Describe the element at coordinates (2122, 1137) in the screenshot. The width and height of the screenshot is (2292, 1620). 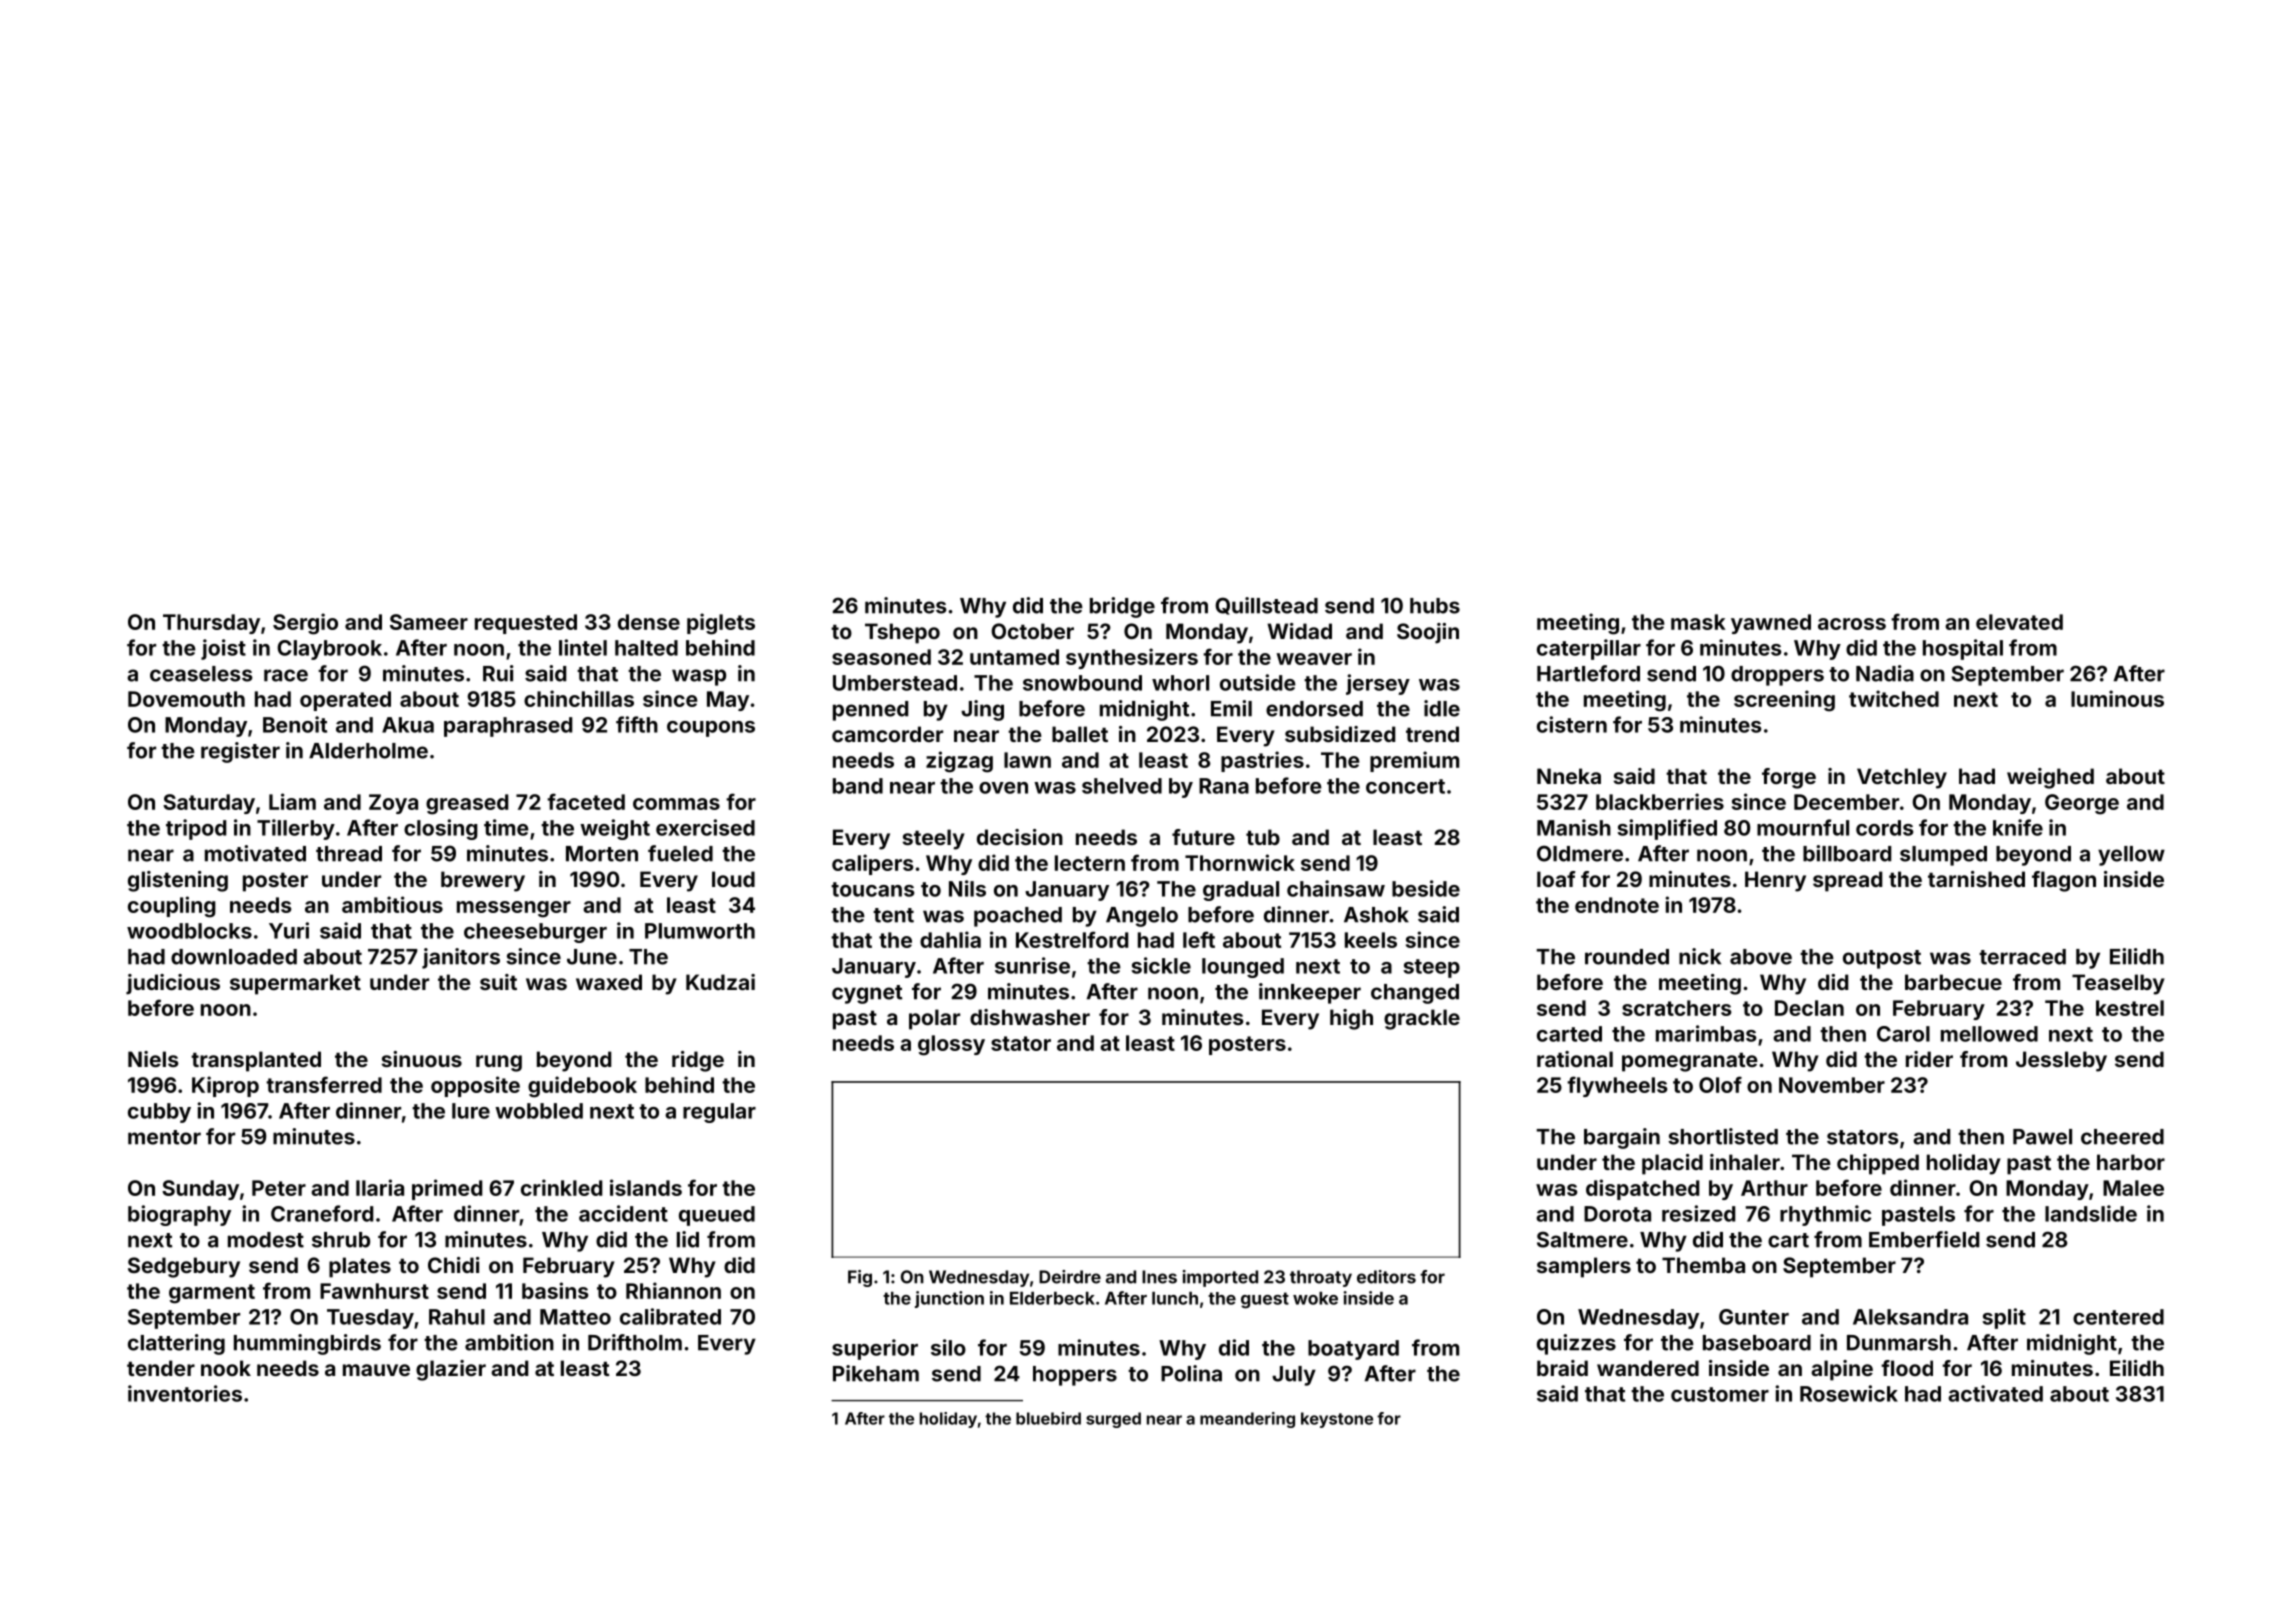
I see `cheered` at that location.
